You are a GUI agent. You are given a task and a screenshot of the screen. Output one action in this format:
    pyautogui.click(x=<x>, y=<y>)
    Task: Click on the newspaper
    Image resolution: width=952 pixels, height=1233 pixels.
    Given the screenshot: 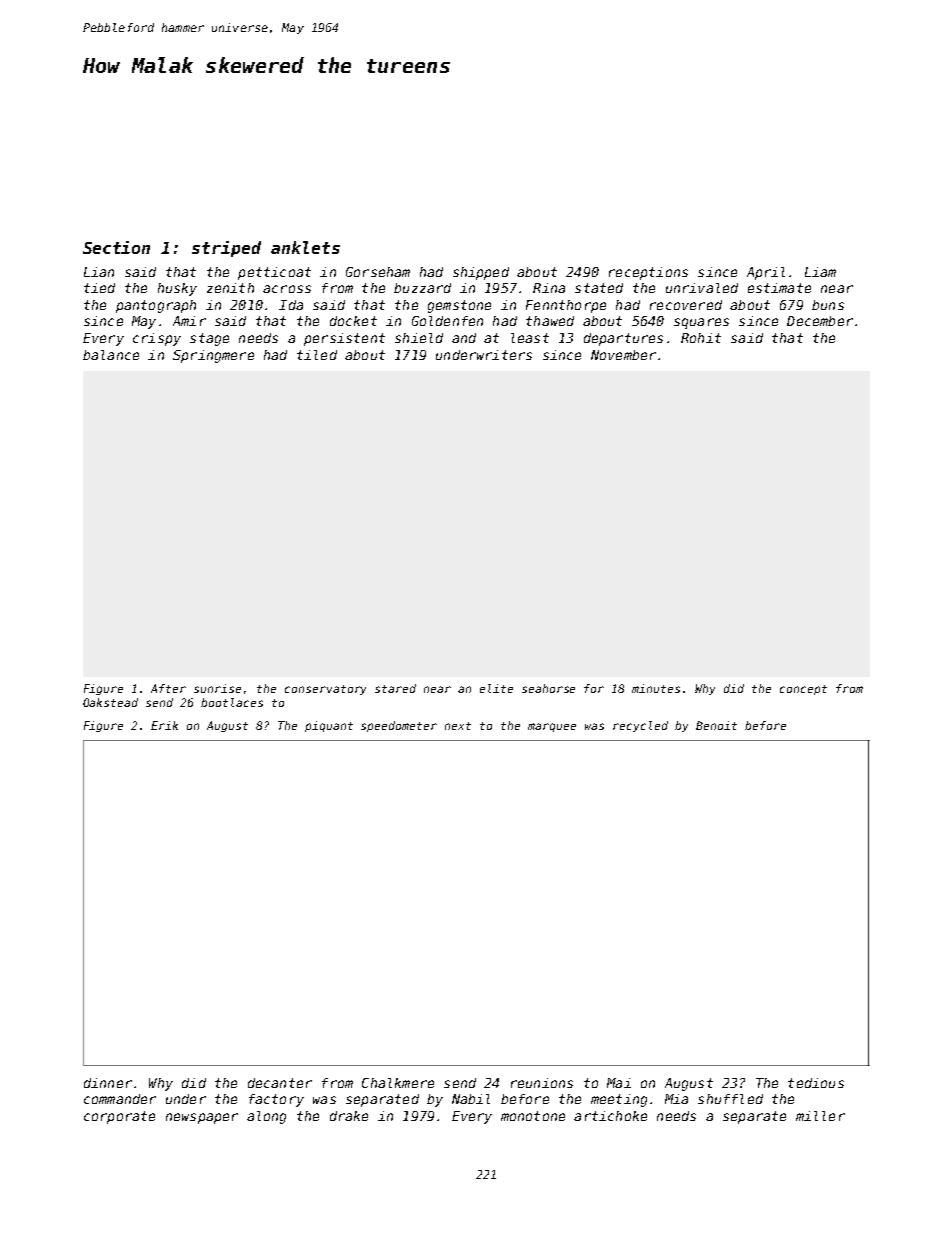 What is the action you would take?
    pyautogui.click(x=202, y=1118)
